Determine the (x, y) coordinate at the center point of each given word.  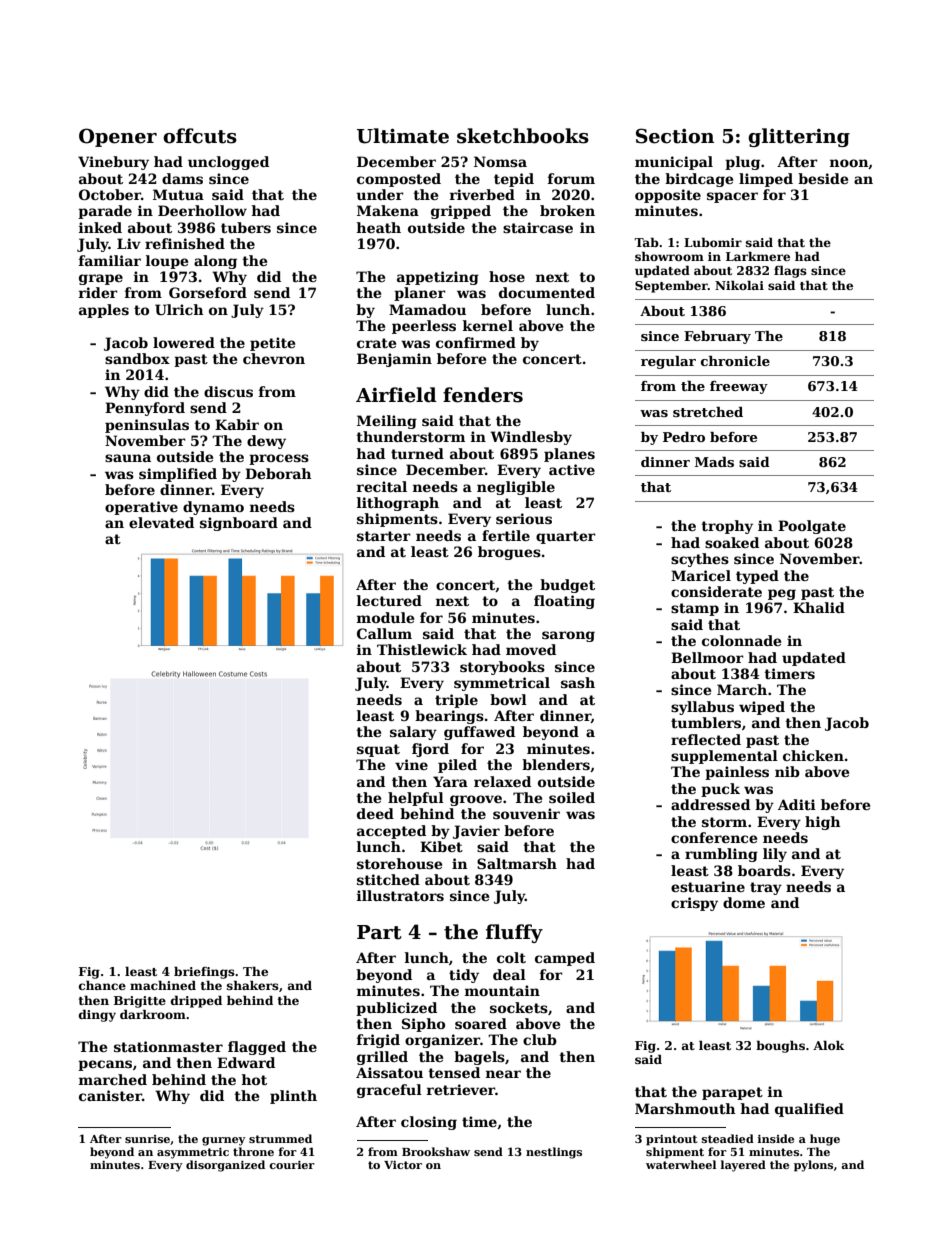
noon (849, 164)
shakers (253, 985)
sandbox (137, 358)
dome (744, 902)
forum (571, 178)
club (540, 1039)
